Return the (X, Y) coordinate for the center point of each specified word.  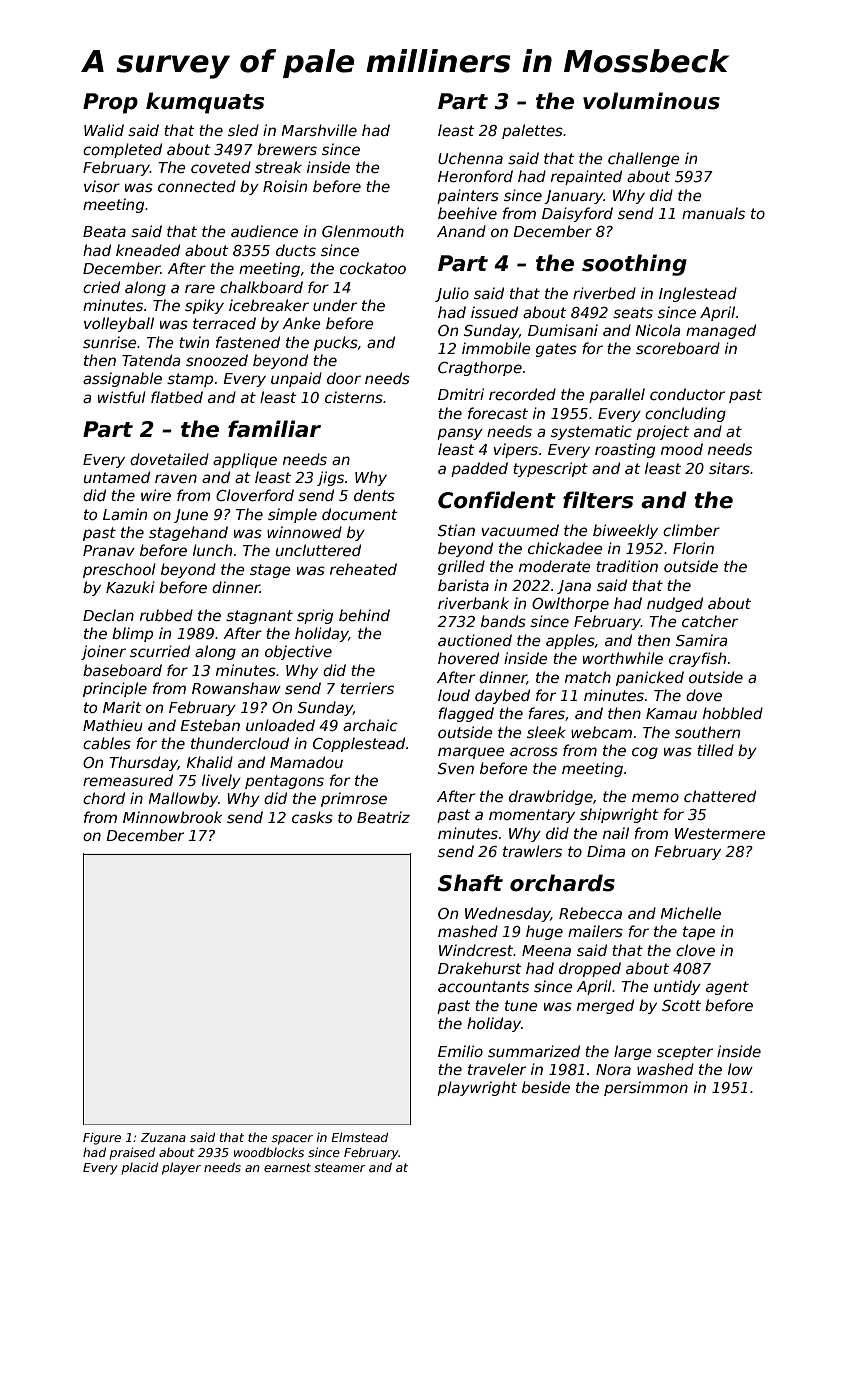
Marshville (319, 130)
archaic (370, 725)
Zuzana (163, 1137)
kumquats (205, 103)
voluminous (651, 101)
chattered (720, 796)
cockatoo (373, 268)
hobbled (733, 713)
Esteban (210, 725)
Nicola (657, 330)
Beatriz (383, 817)
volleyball (119, 324)
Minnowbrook (172, 817)
